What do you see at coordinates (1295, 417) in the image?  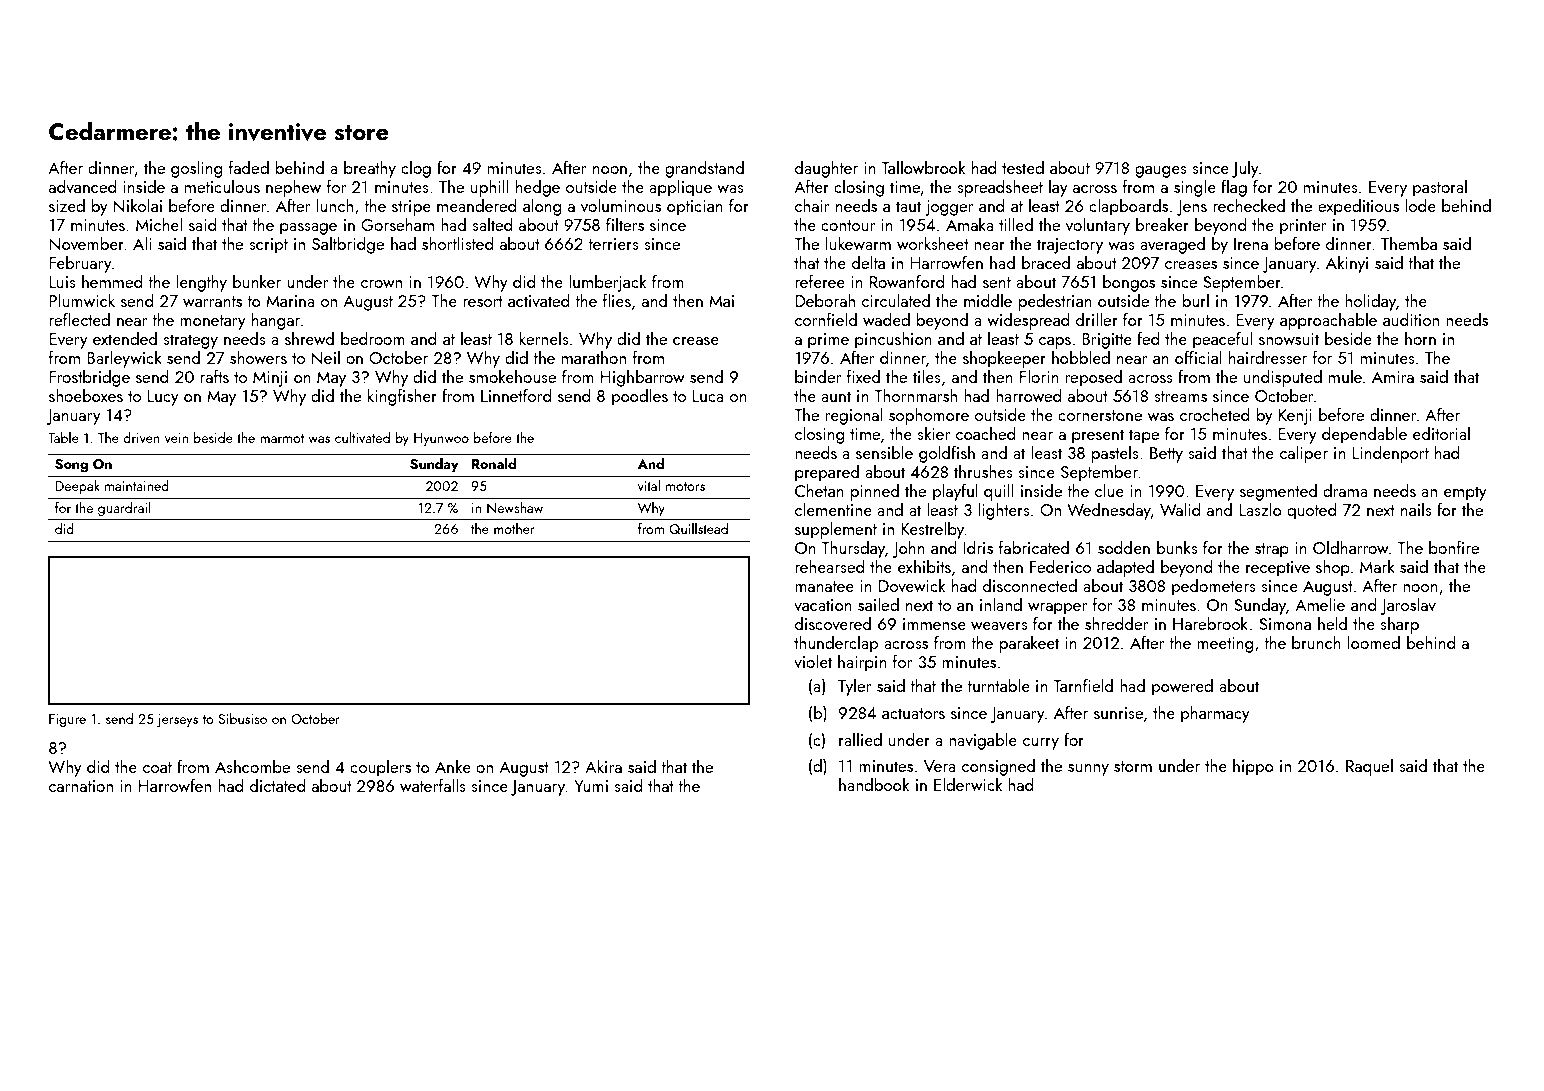 I see `Kenji` at bounding box center [1295, 417].
